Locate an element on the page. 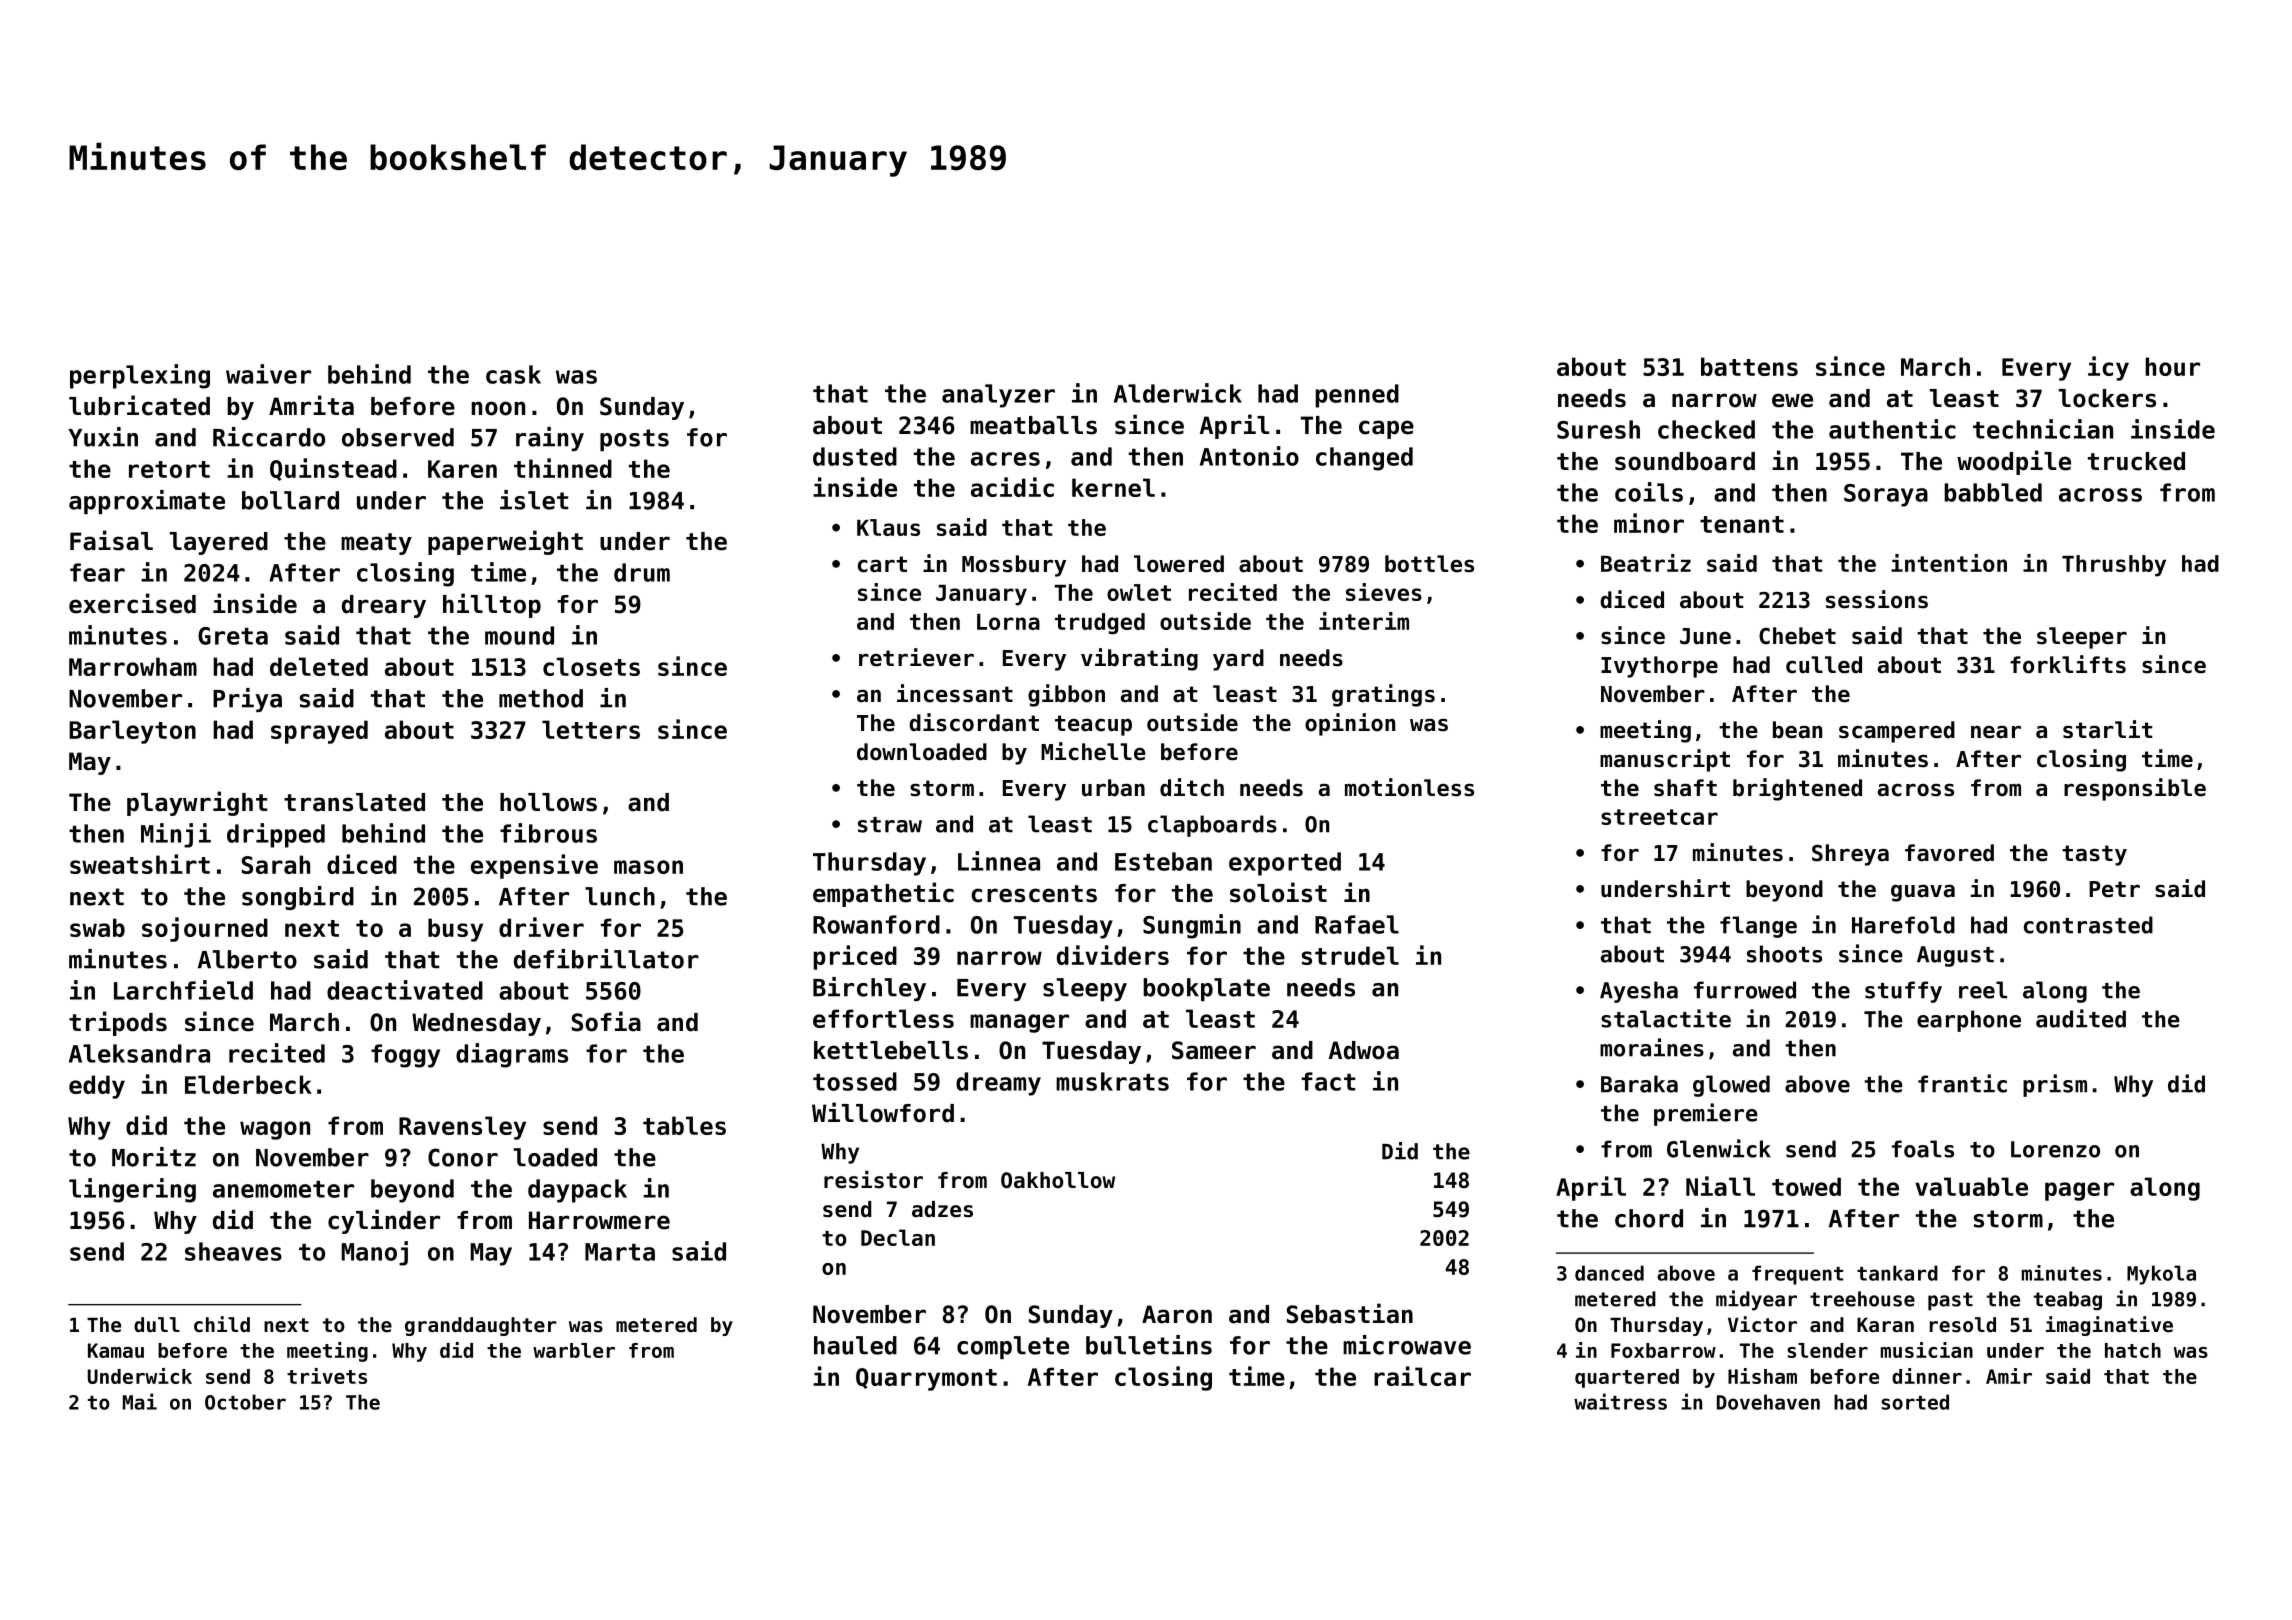  Niall is located at coordinates (1720, 1186).
